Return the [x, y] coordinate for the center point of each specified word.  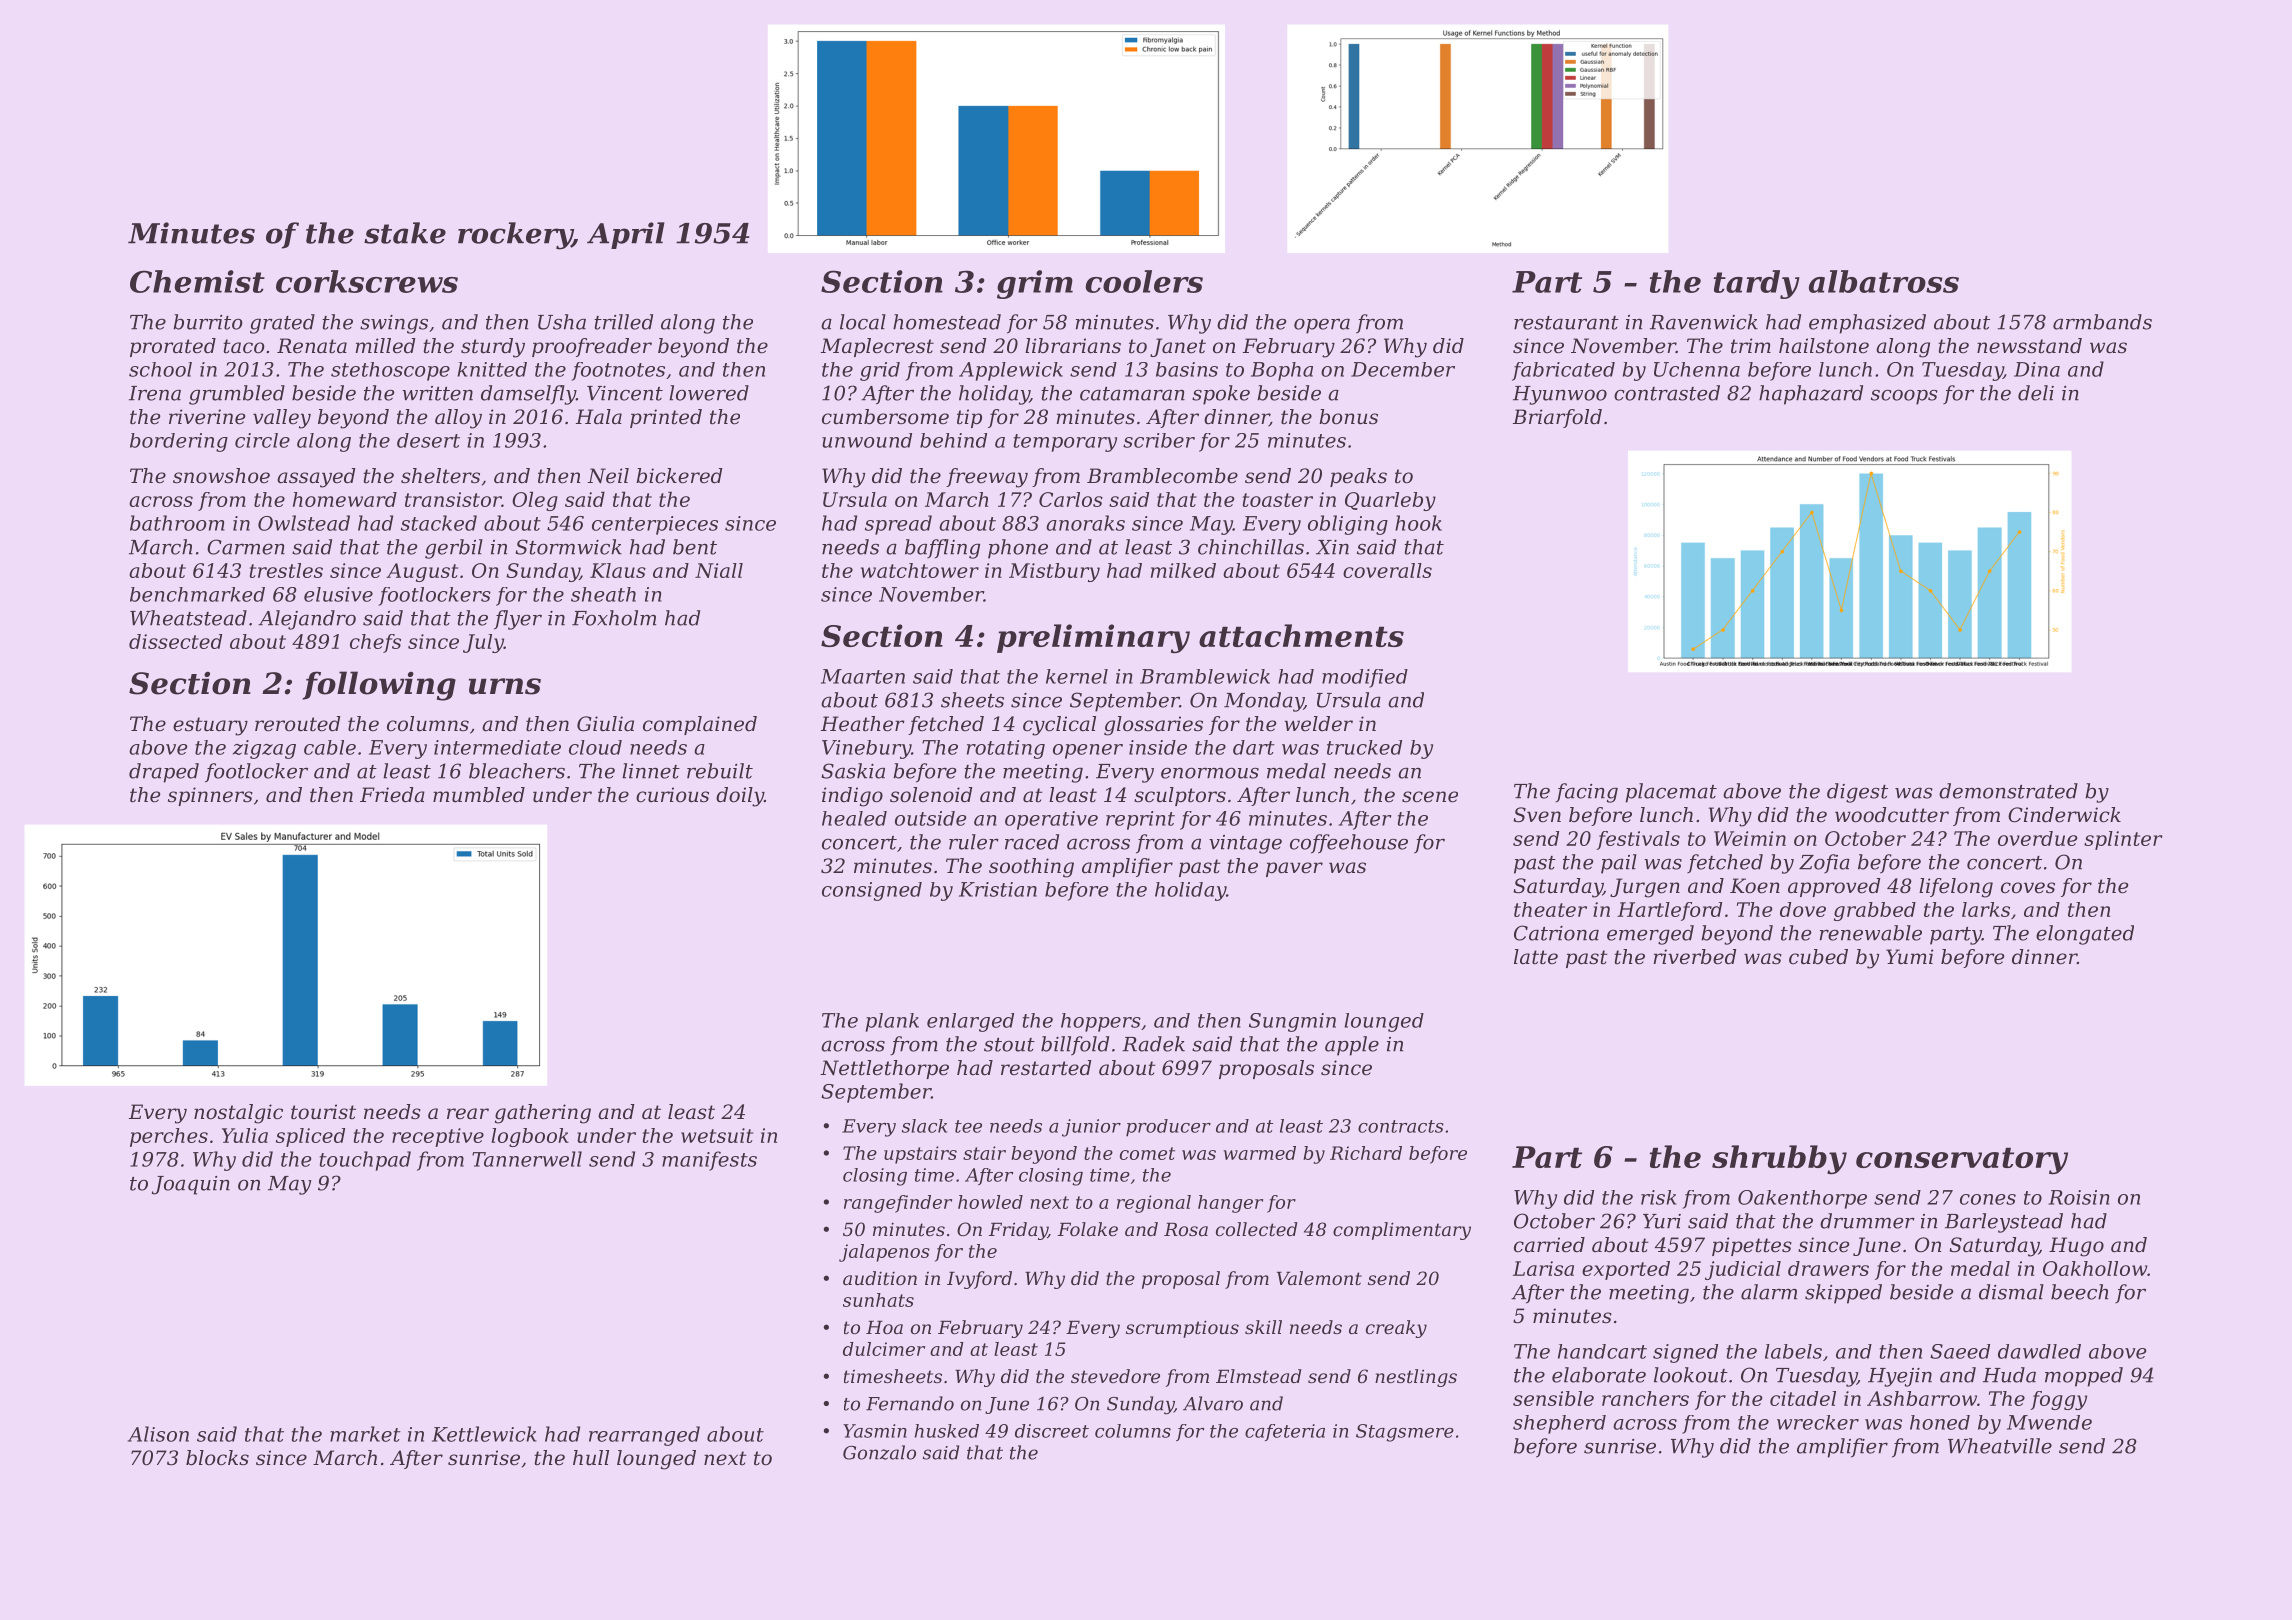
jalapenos [884, 1253]
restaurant [1566, 323]
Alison [158, 1434]
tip [969, 418]
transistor [453, 499]
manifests [709, 1161]
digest [1857, 793]
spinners [210, 796]
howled [990, 1202]
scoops [1904, 397]
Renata [312, 346]
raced [1032, 842]
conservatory [1962, 1161]
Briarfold [1557, 418]
